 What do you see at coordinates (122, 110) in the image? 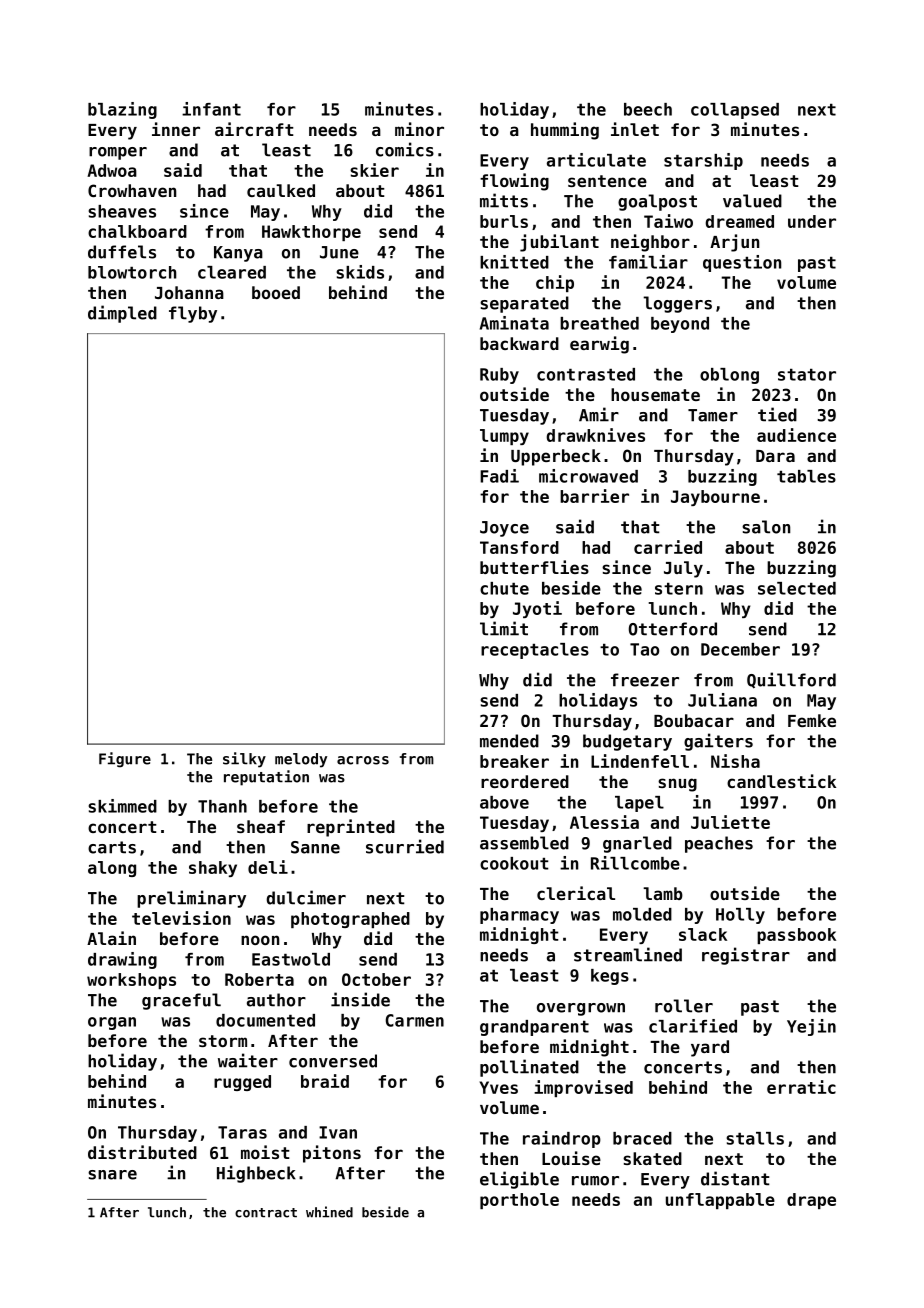
I see `blazing` at bounding box center [122, 110].
